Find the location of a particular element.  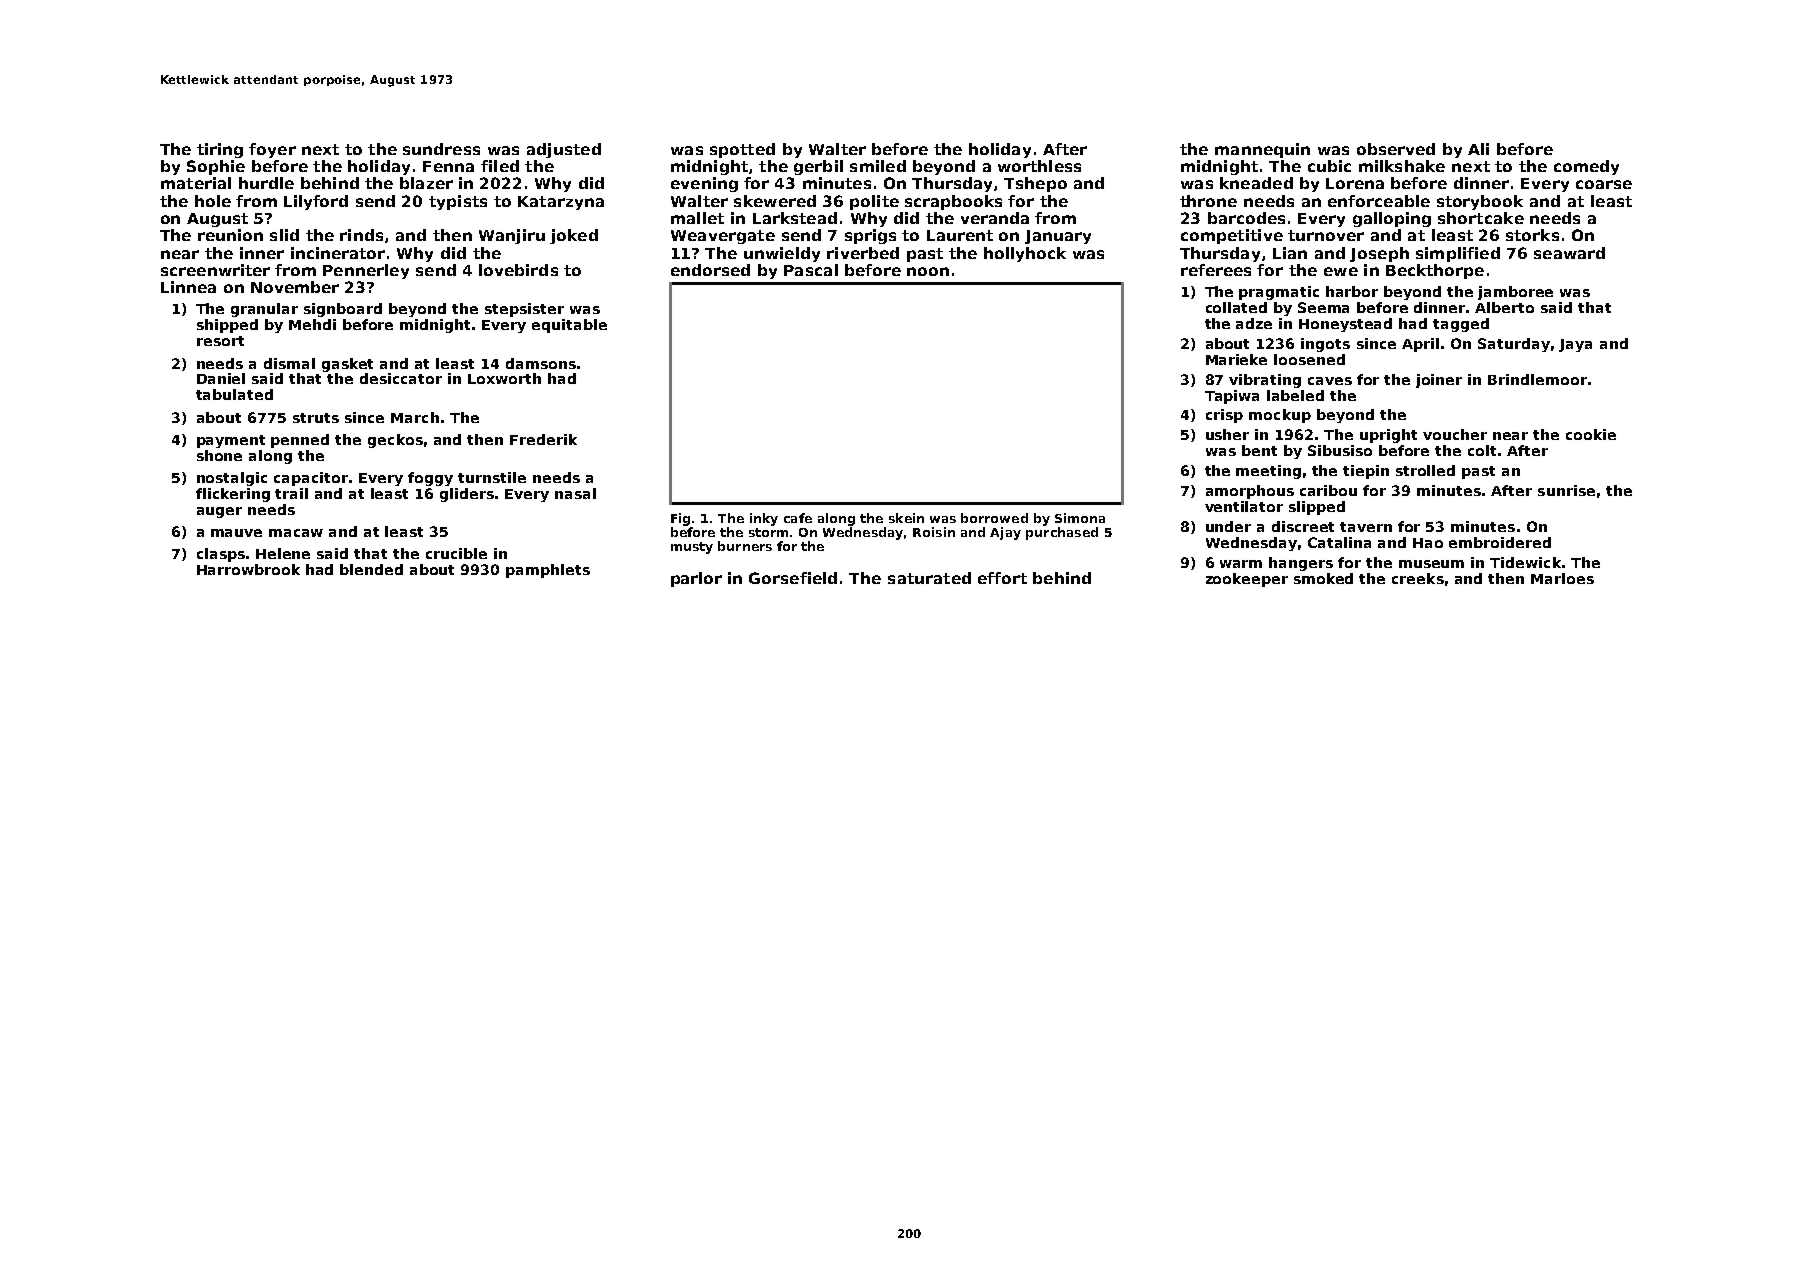

tiring is located at coordinates (220, 150).
